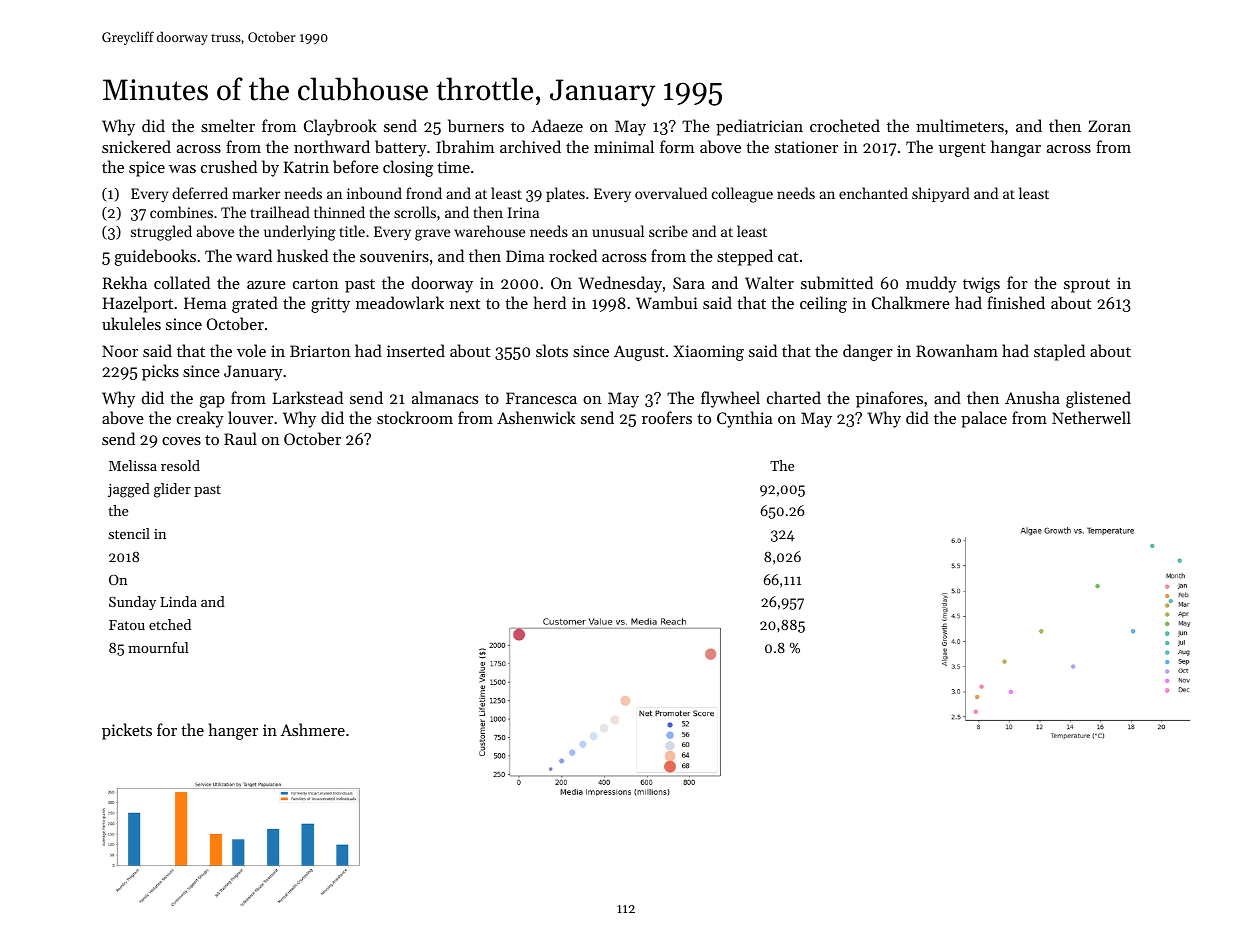 The image size is (1233, 952). What do you see at coordinates (708, 353) in the screenshot?
I see `Xiaoming` at bounding box center [708, 353].
